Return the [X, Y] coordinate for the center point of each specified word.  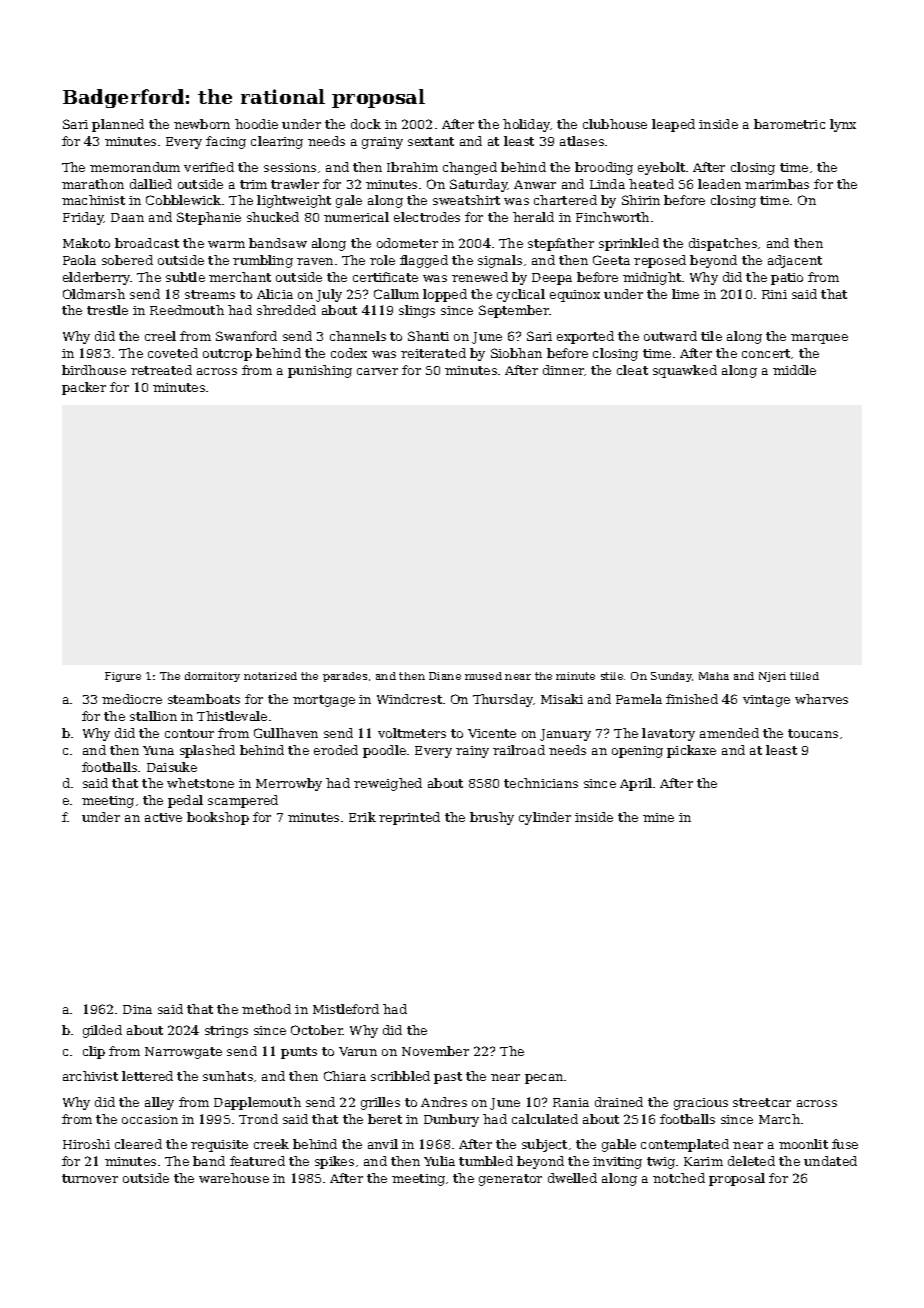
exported [585, 337]
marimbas [777, 184]
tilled [804, 676]
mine [658, 817]
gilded [102, 1031]
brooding [604, 168]
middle [794, 370]
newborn [202, 124]
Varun [358, 1051]
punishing [320, 371]
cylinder [545, 818]
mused [483, 676]
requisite [219, 1146]
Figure [123, 677]
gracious [701, 1104]
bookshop [218, 818]
